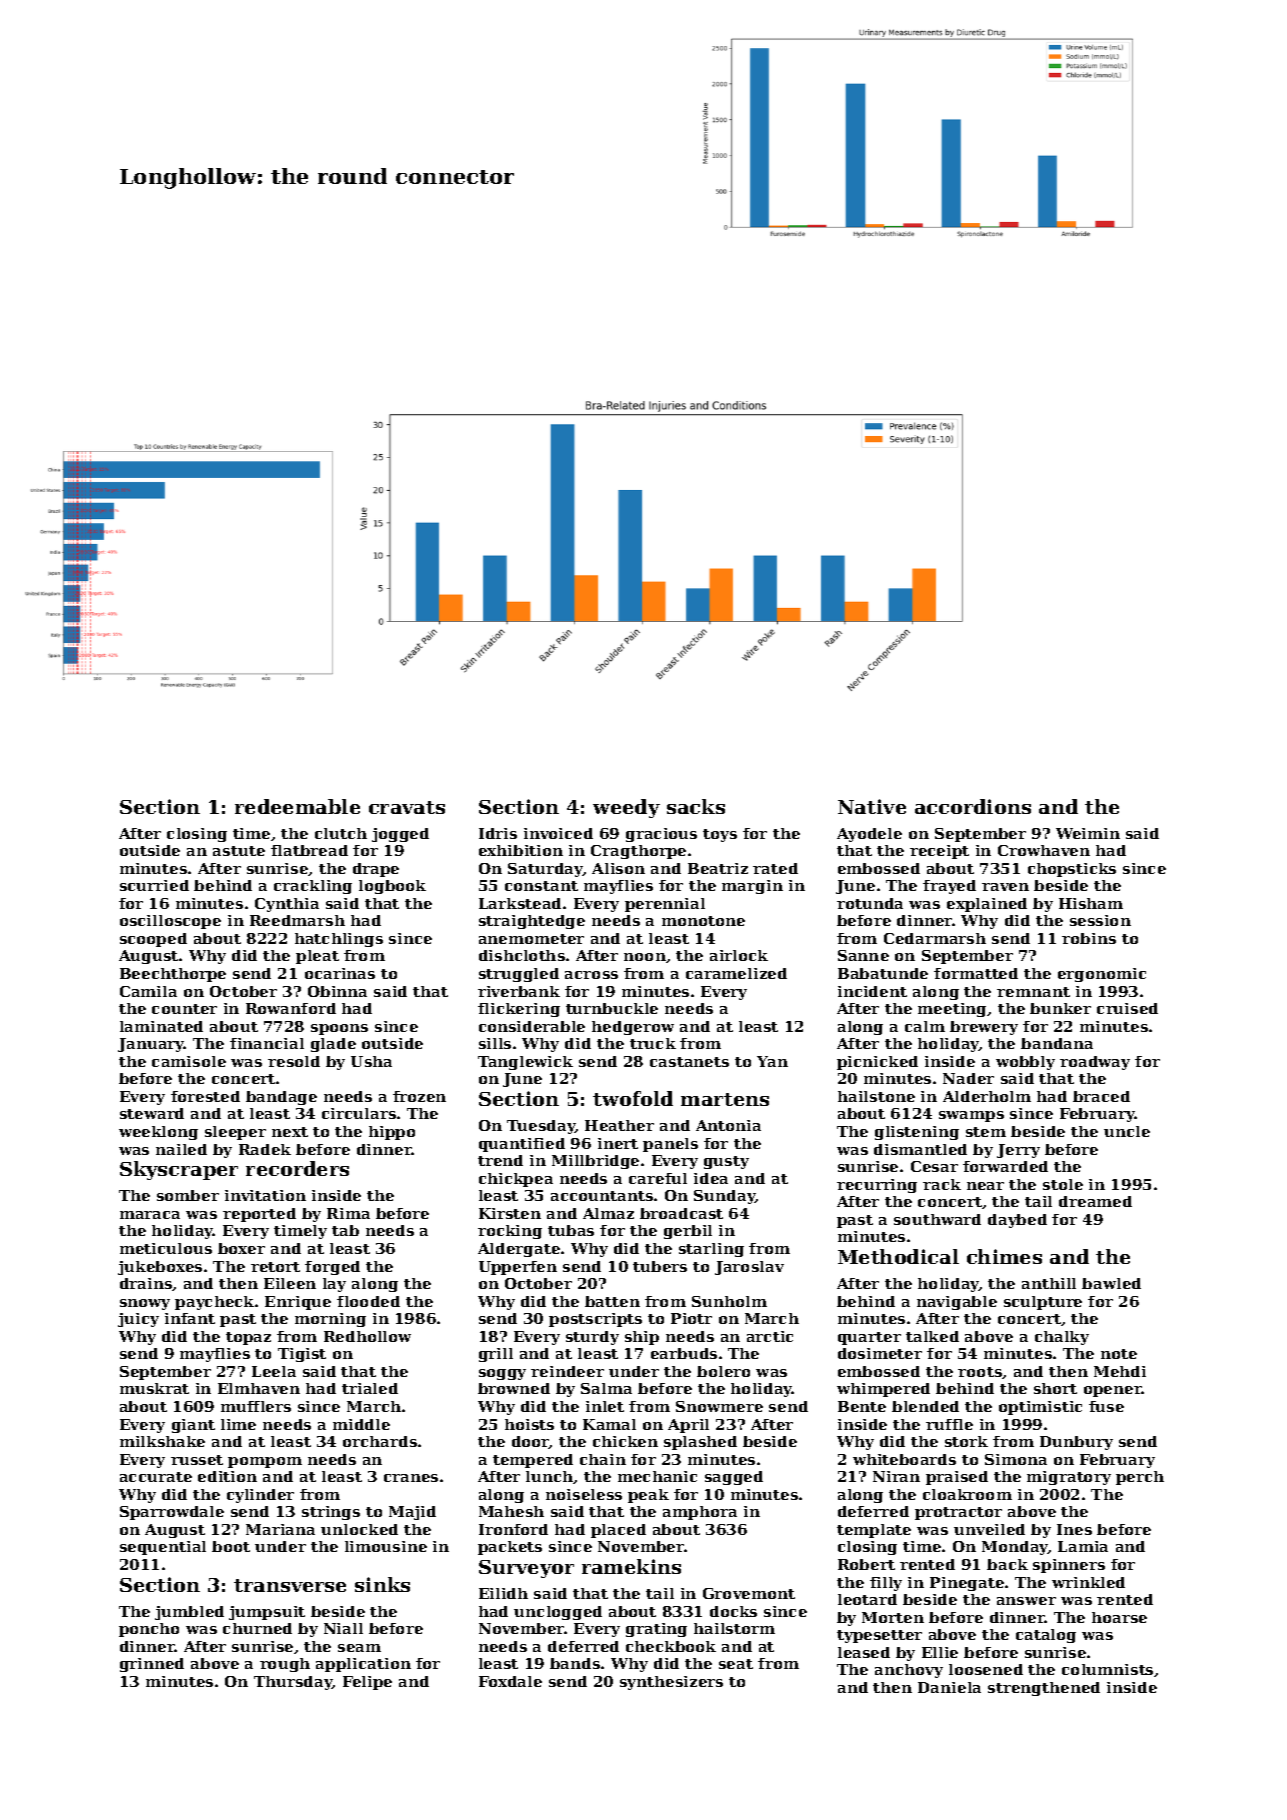  I want to click on poncho, so click(149, 1630).
